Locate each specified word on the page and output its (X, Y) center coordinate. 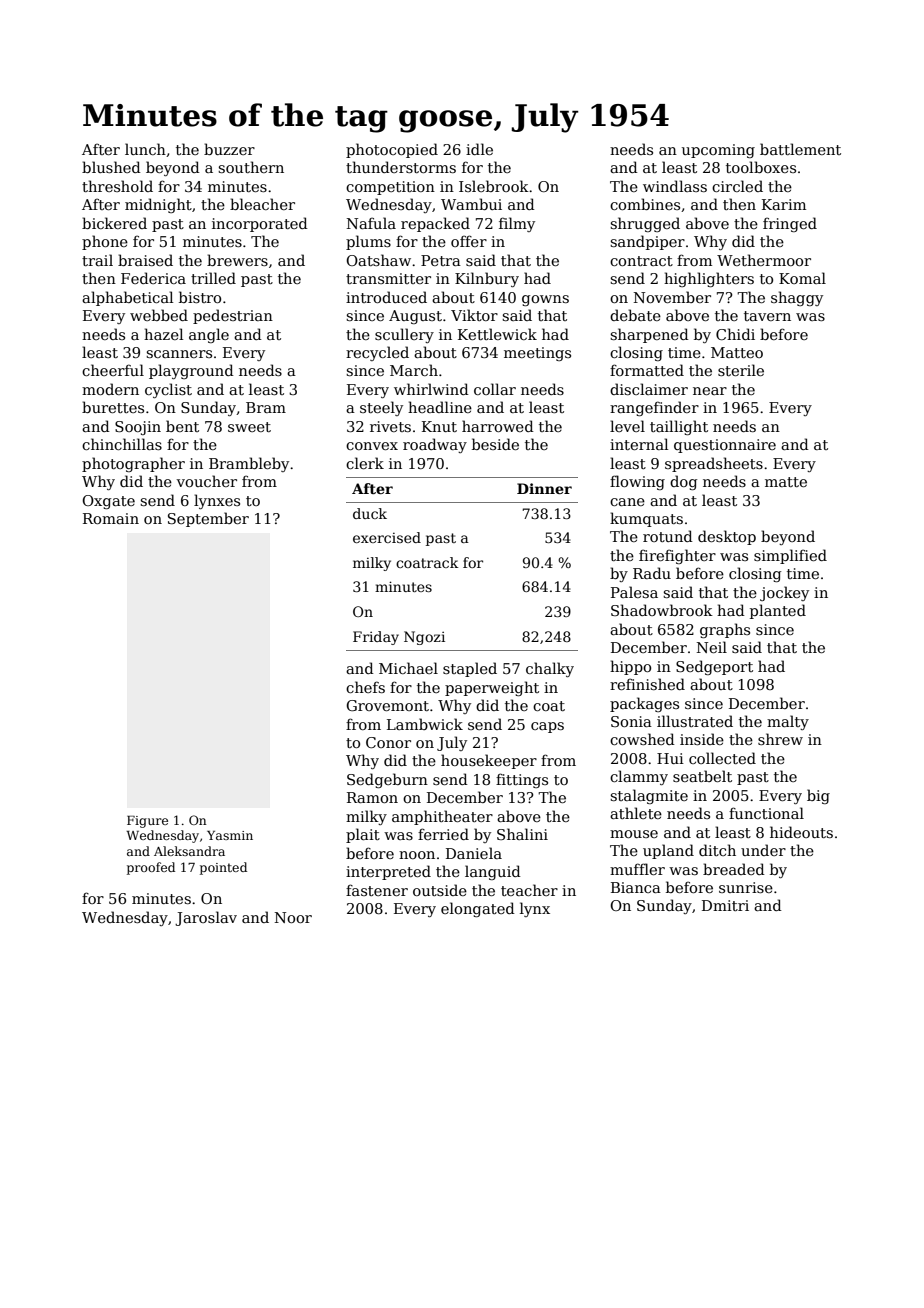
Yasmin (230, 835)
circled (737, 186)
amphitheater (442, 817)
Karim (784, 204)
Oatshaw (378, 260)
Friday (376, 638)
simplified (790, 556)
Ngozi (424, 638)
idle (479, 149)
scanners (179, 354)
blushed (111, 167)
